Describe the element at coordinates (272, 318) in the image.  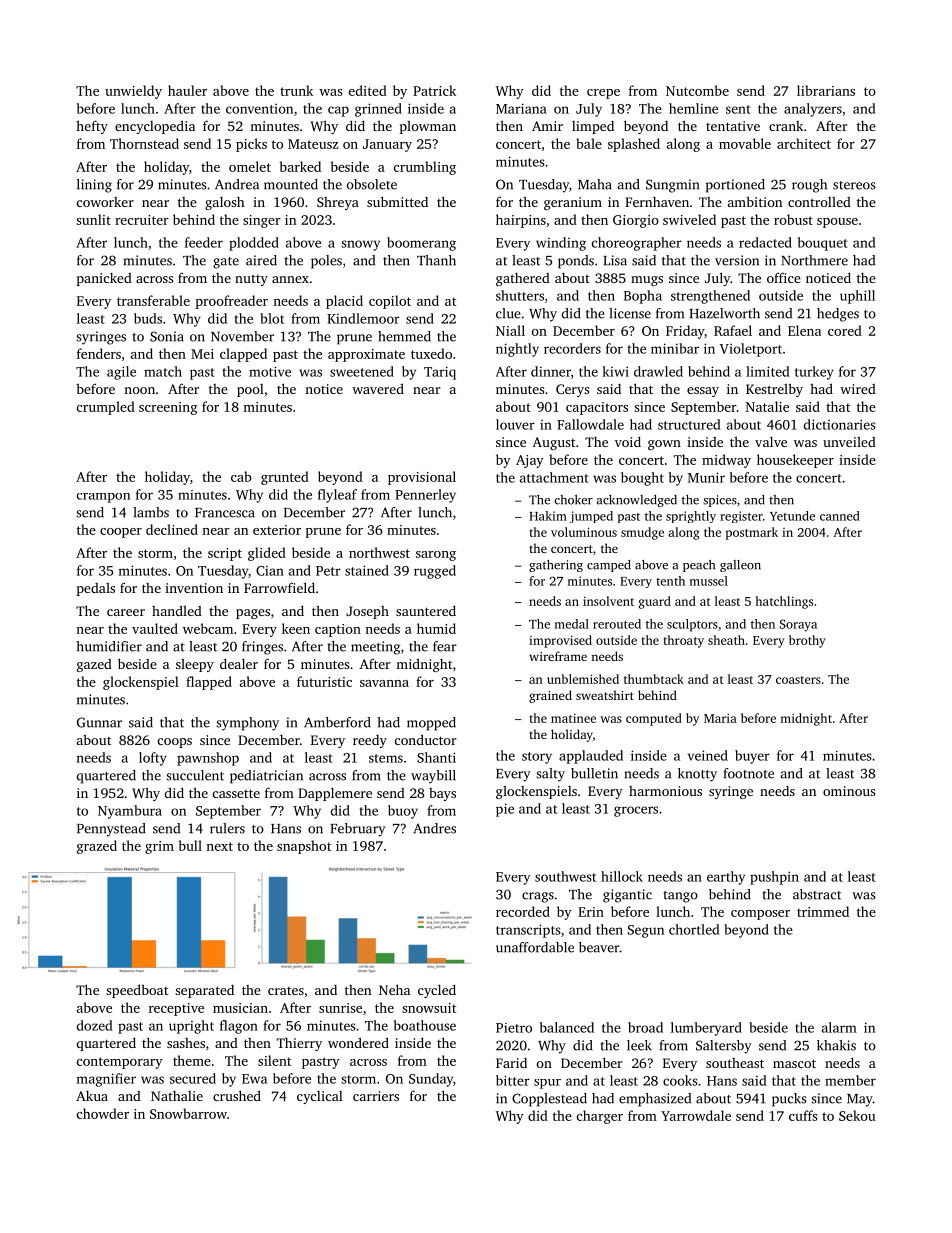
I see `blot` at that location.
